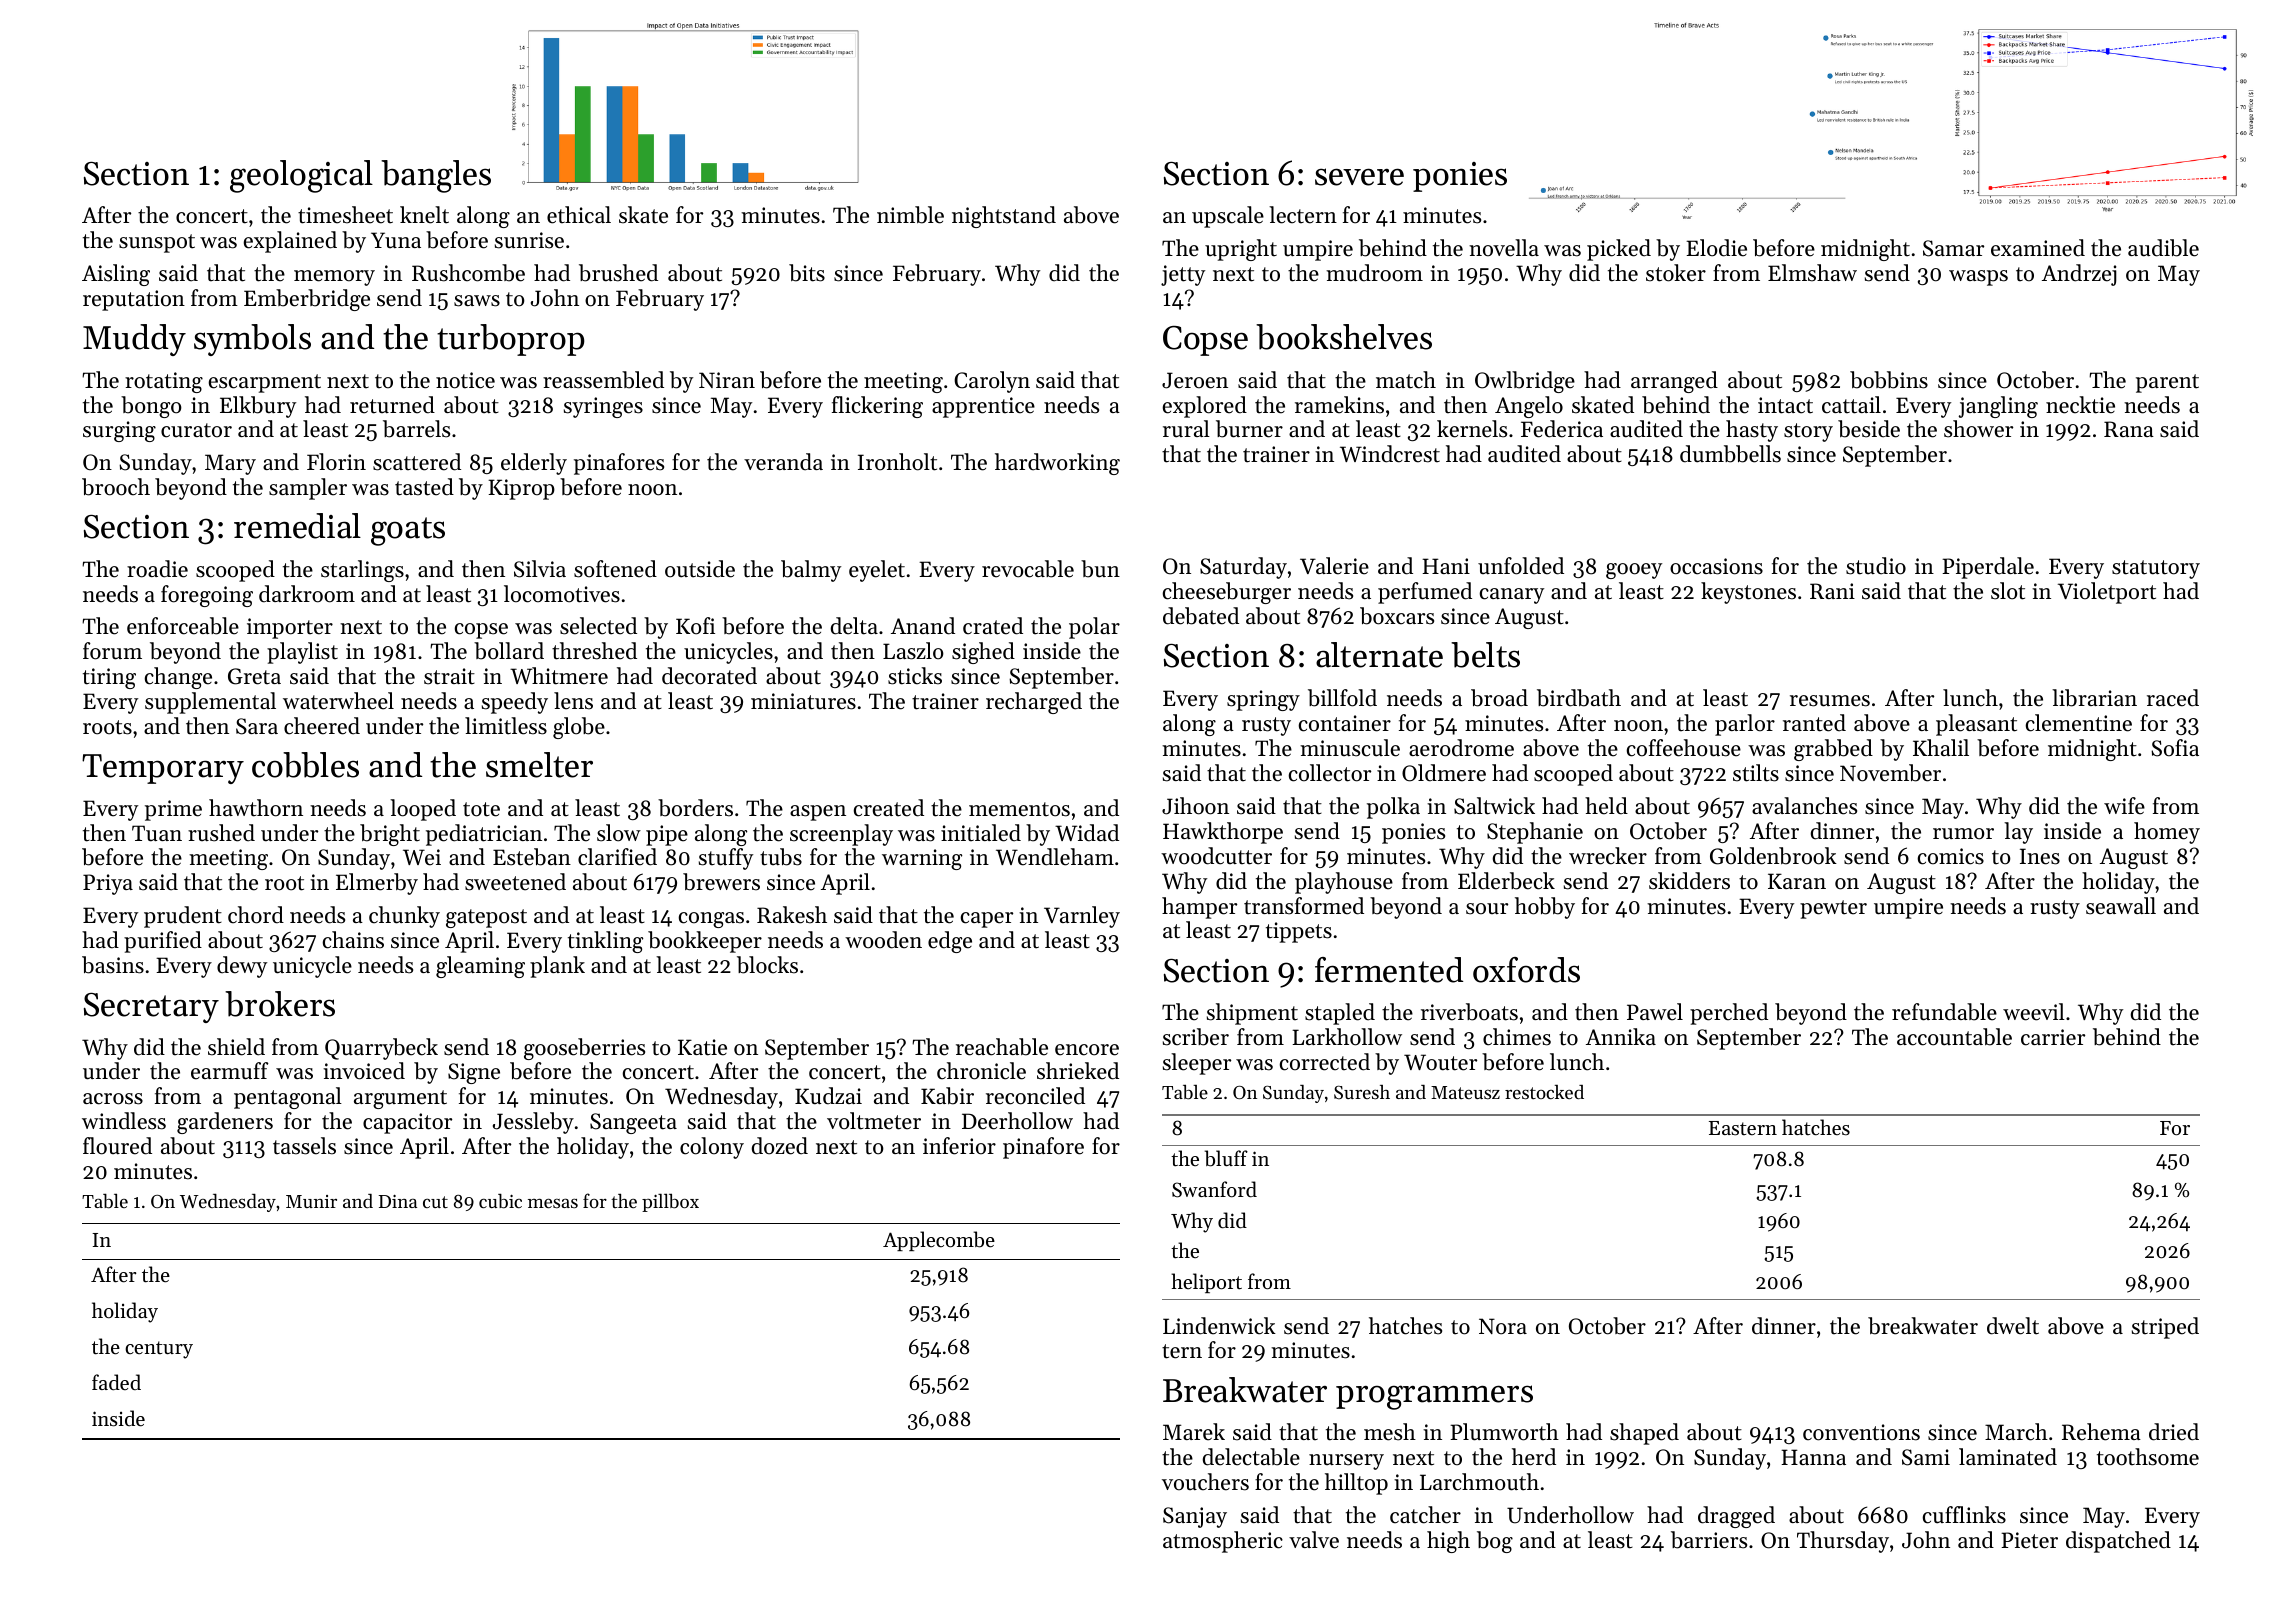 Image resolution: width=2282 pixels, height=1614 pixels. What do you see at coordinates (436, 176) in the screenshot?
I see `bangles` at bounding box center [436, 176].
